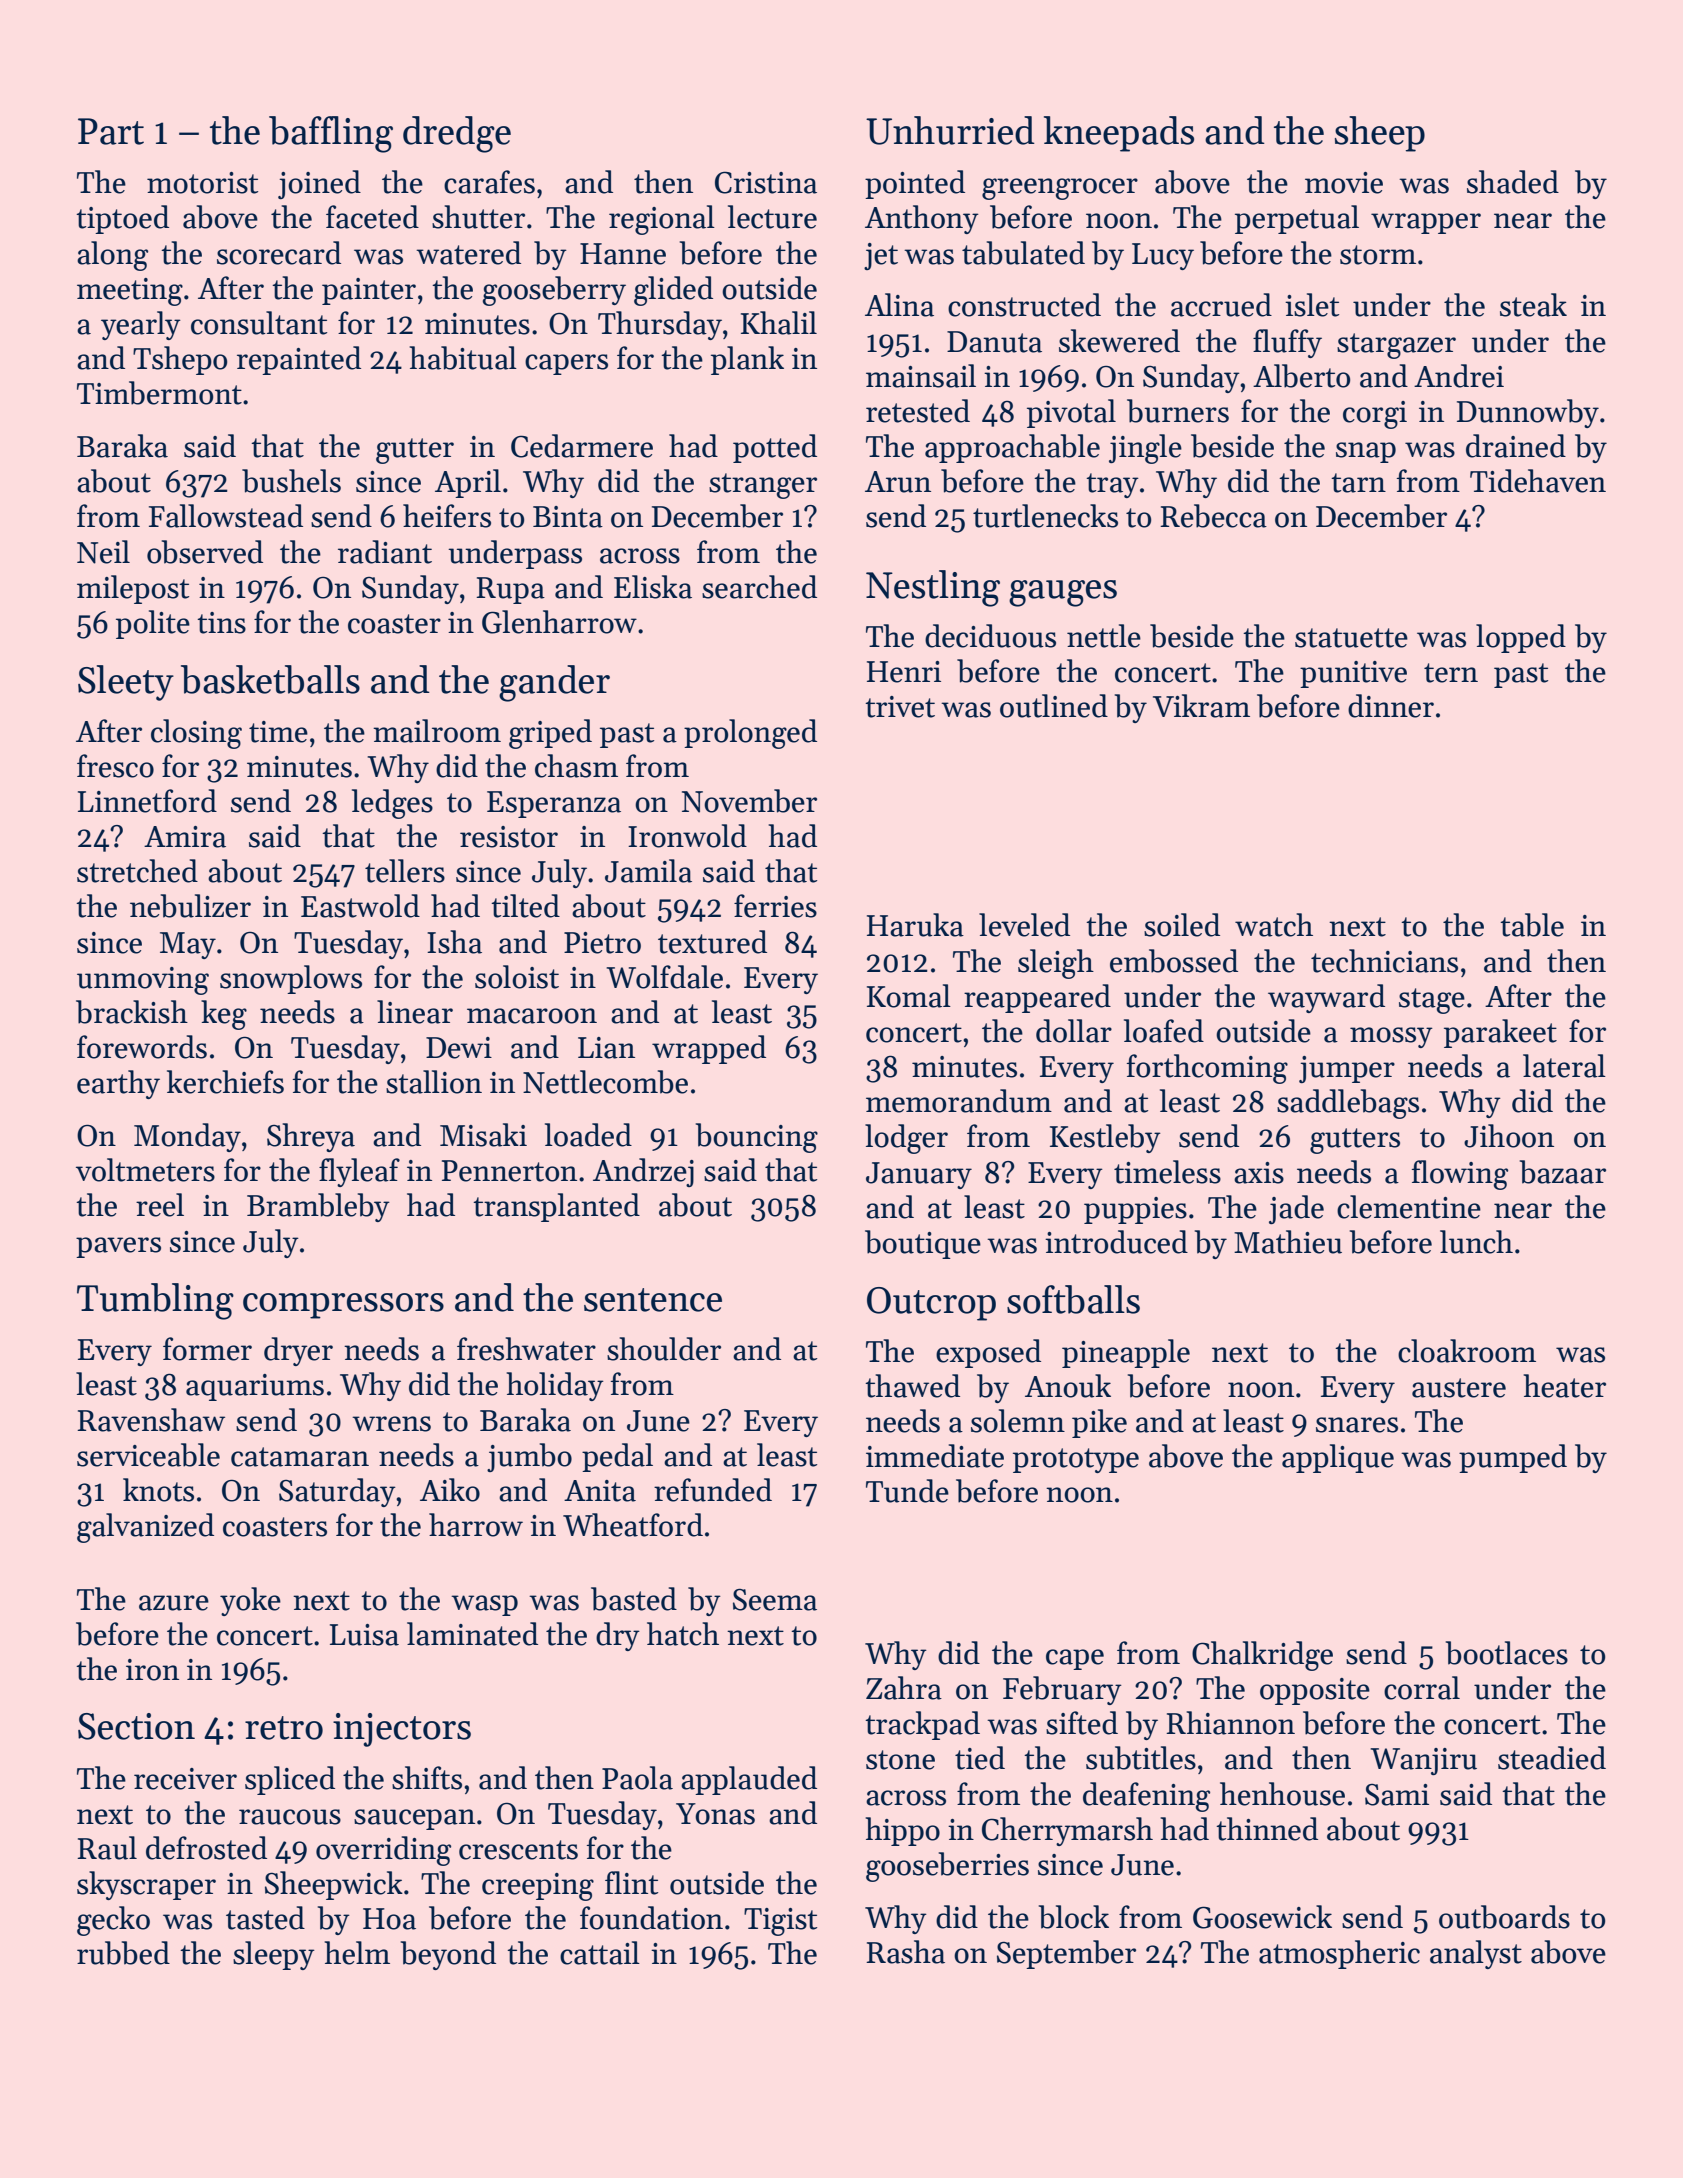 The height and width of the screenshot is (2178, 1683). I want to click on cloakroom, so click(1467, 1351).
